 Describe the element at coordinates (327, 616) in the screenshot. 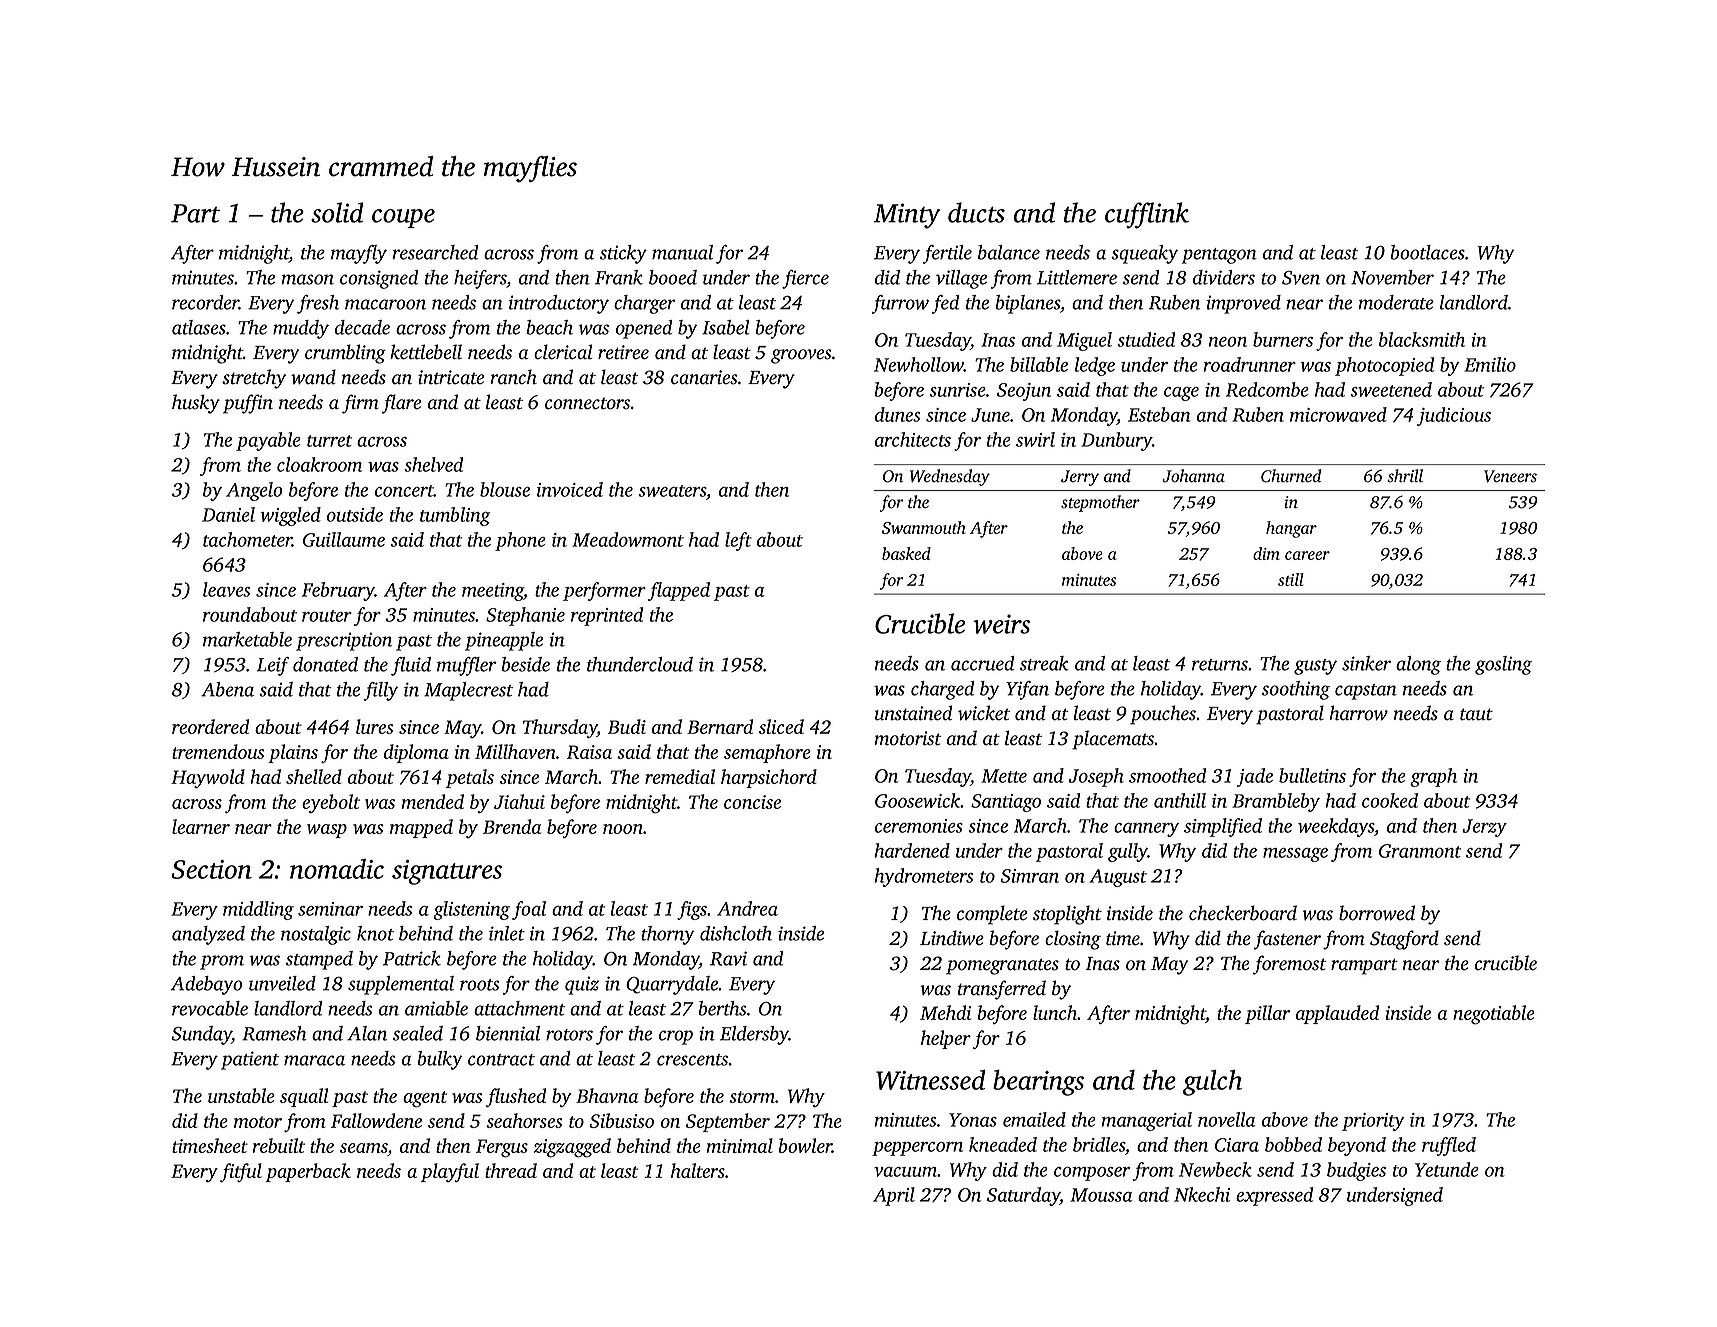

I see `router` at that location.
